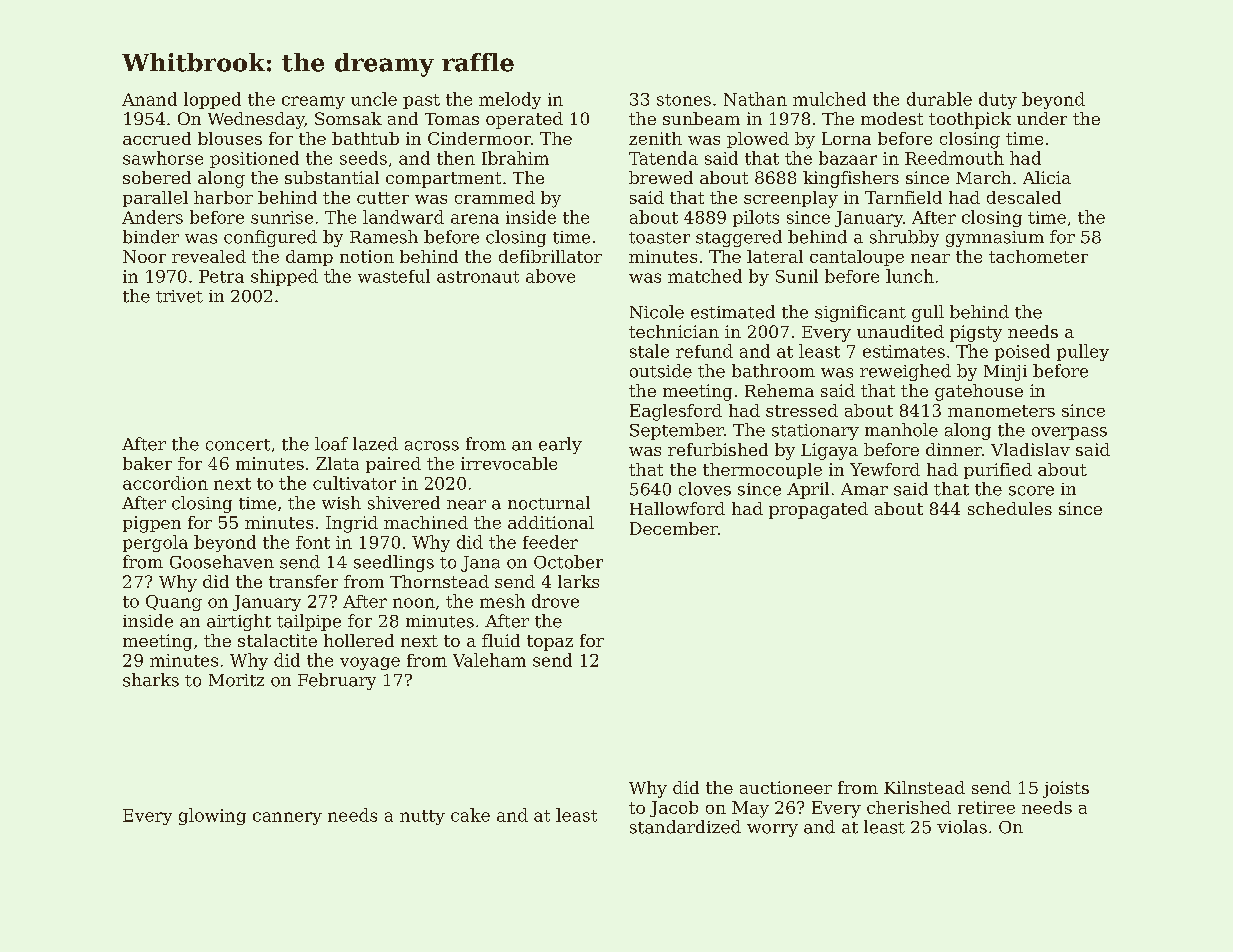  I want to click on reweighed, so click(905, 372).
